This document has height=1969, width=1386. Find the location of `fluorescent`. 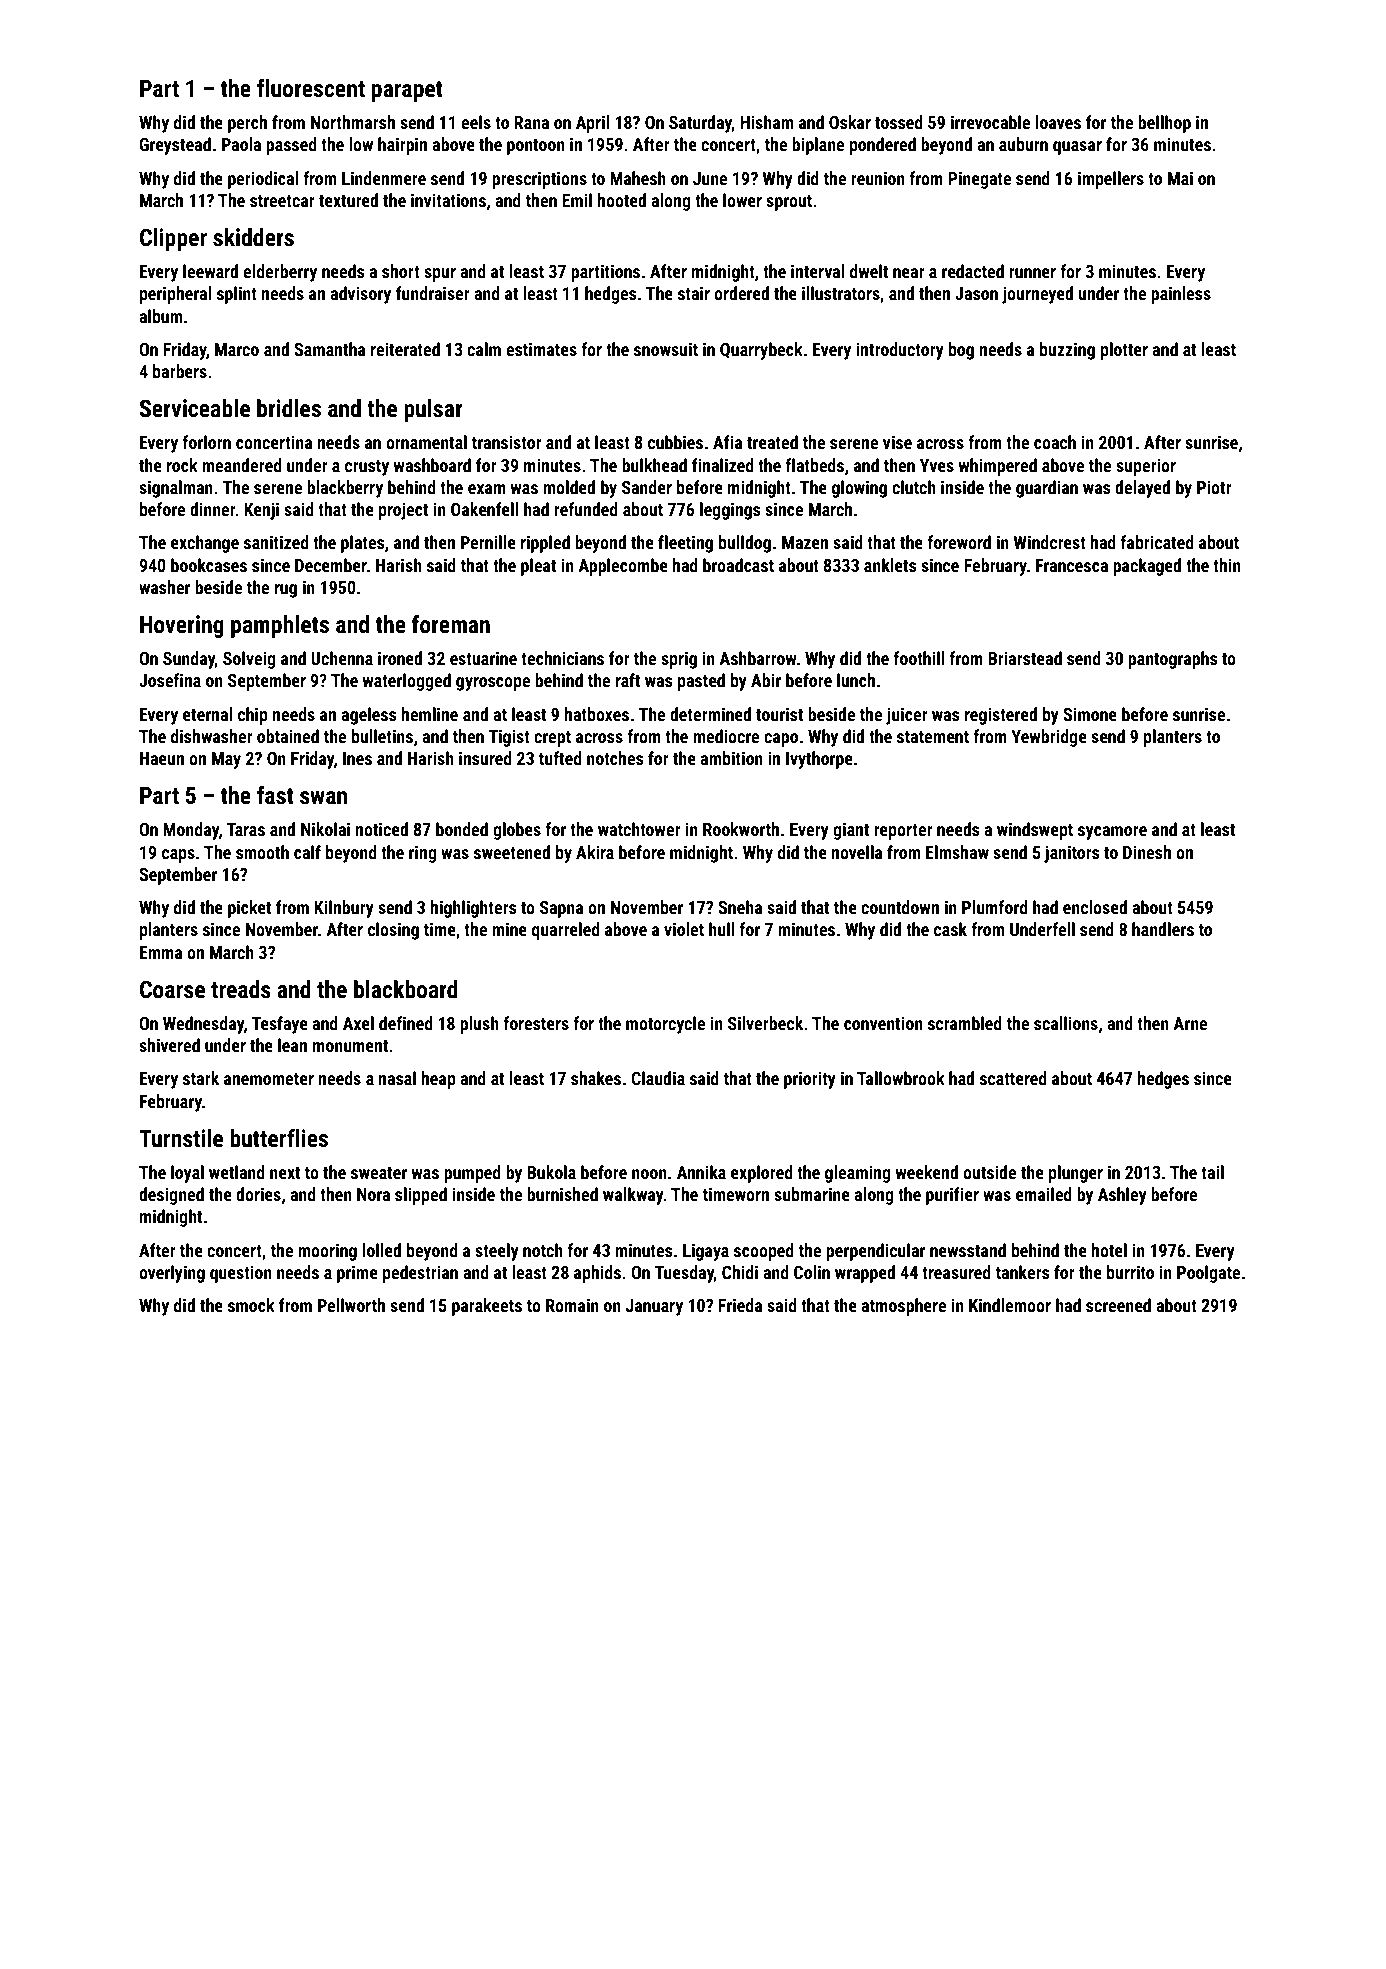

fluorescent is located at coordinates (311, 88).
